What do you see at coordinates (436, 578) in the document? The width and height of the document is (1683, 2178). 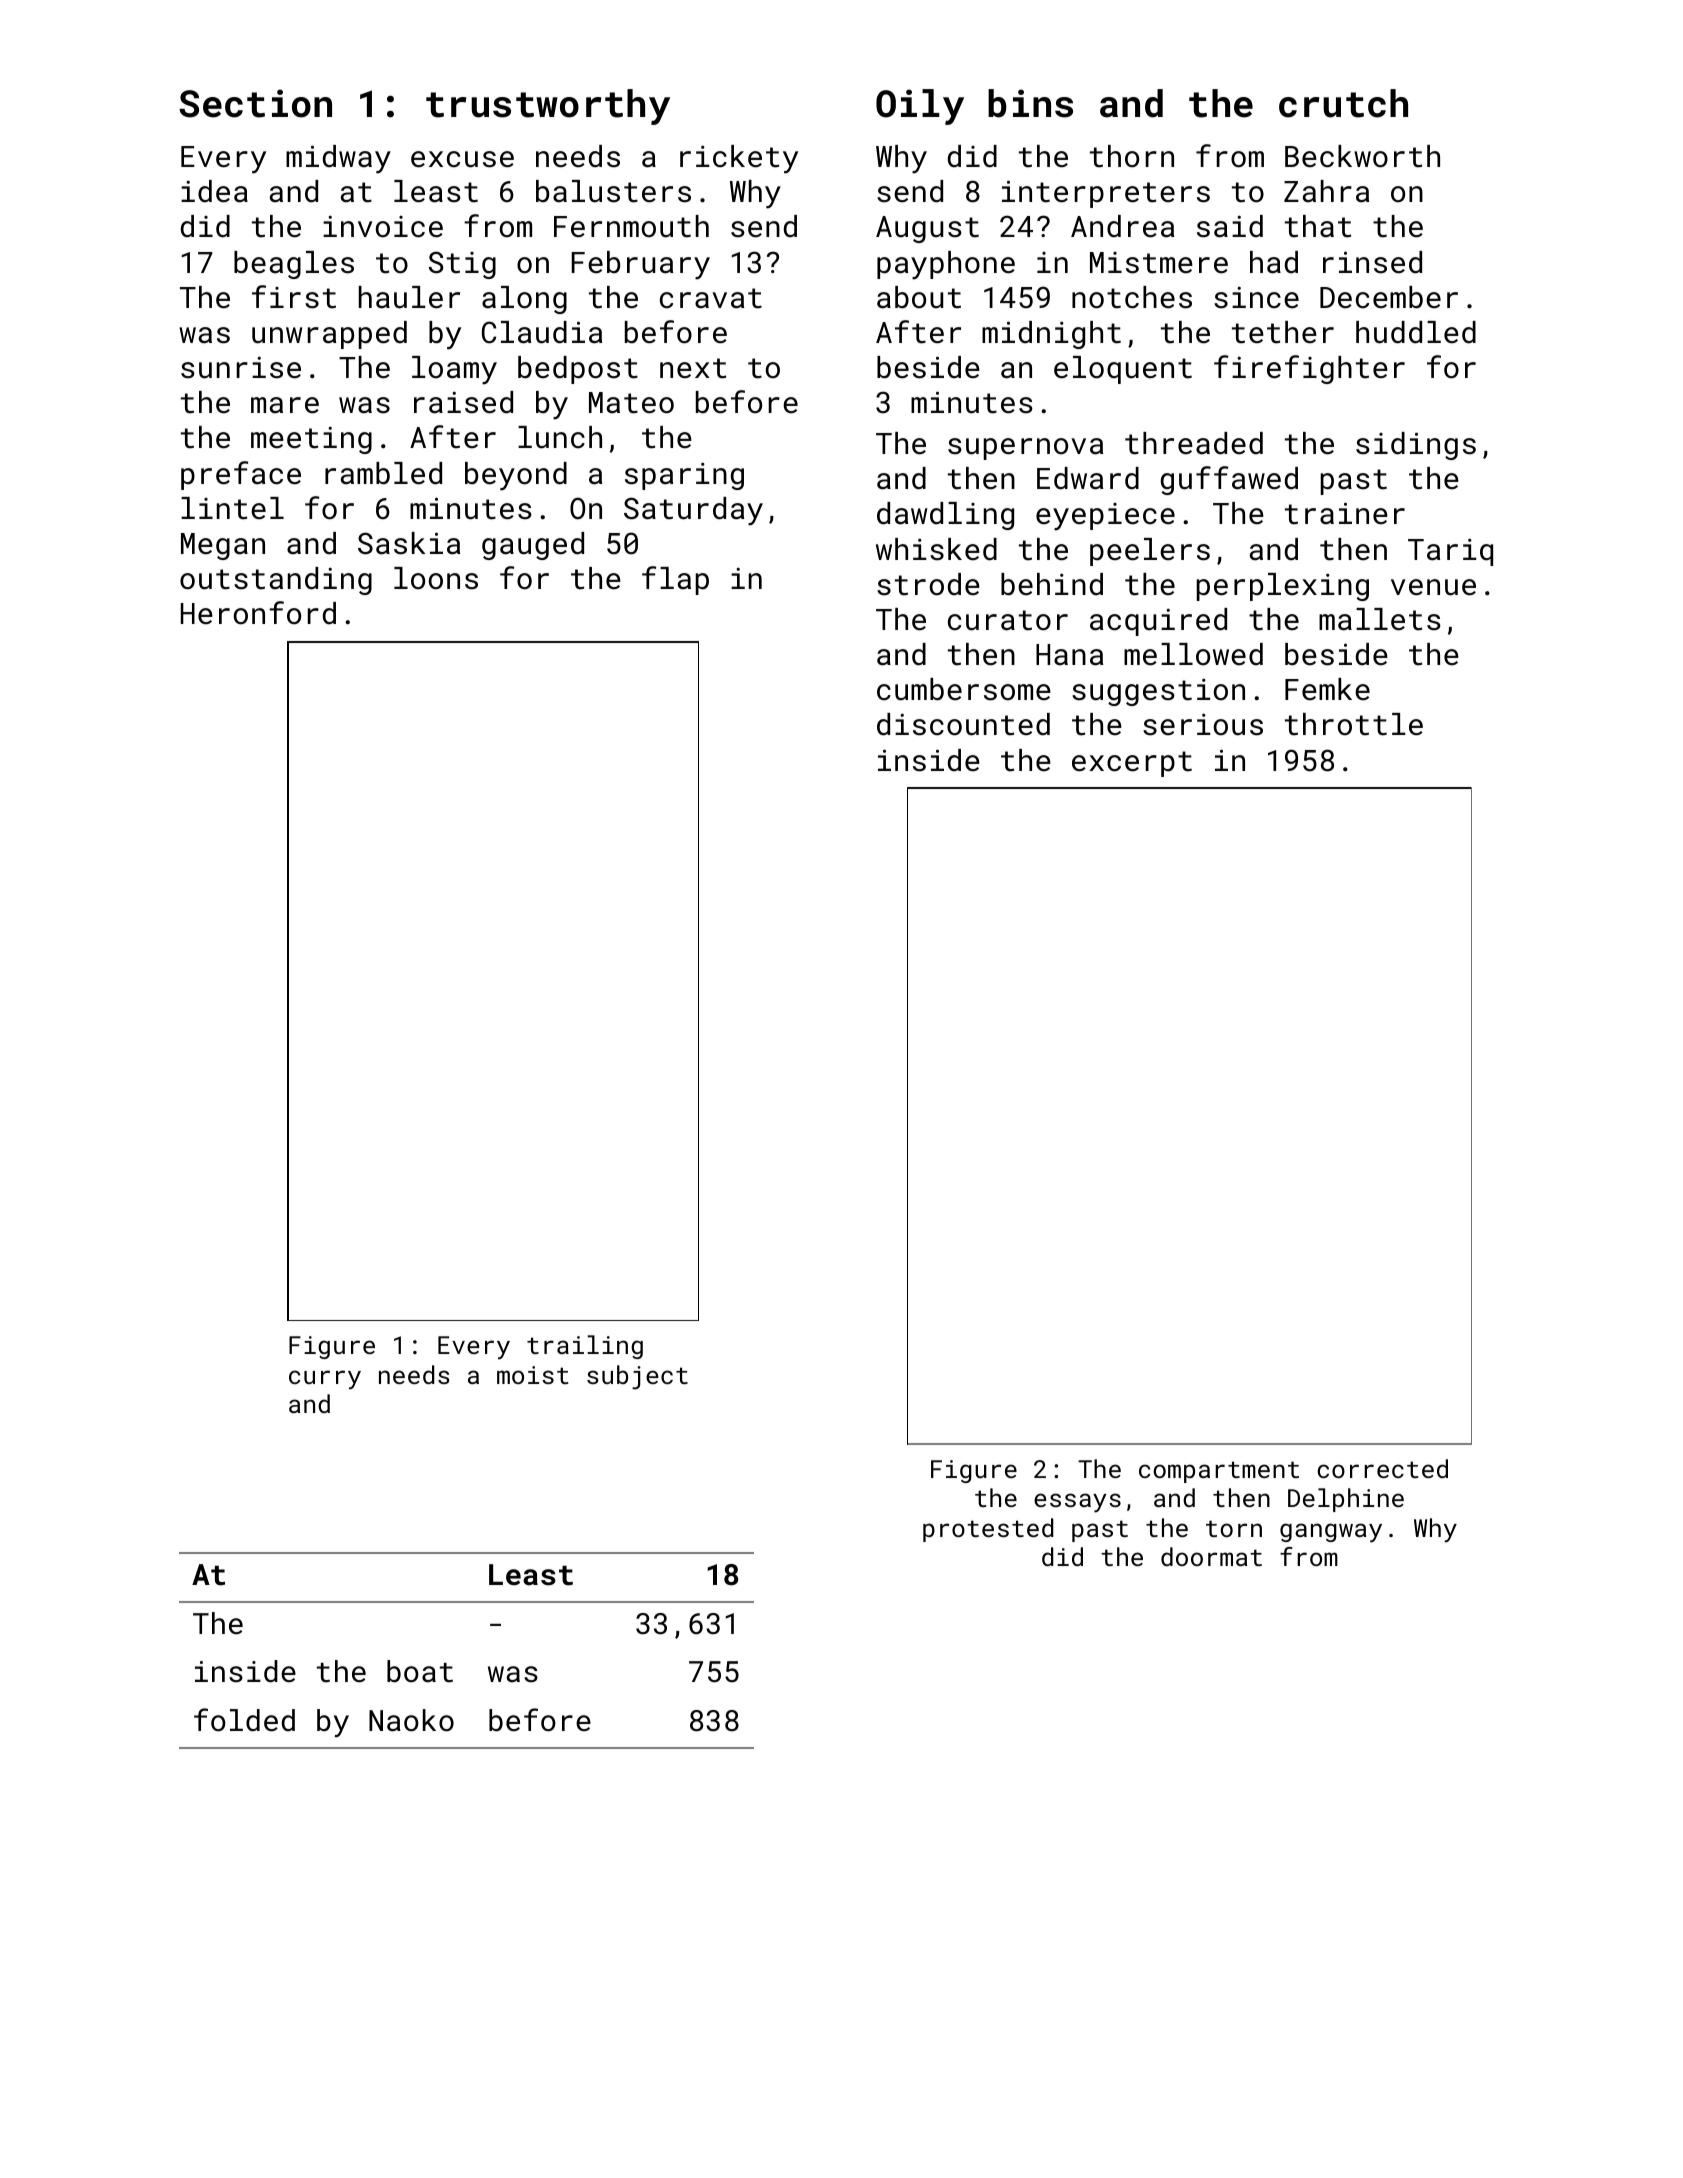 I see `loons` at bounding box center [436, 578].
